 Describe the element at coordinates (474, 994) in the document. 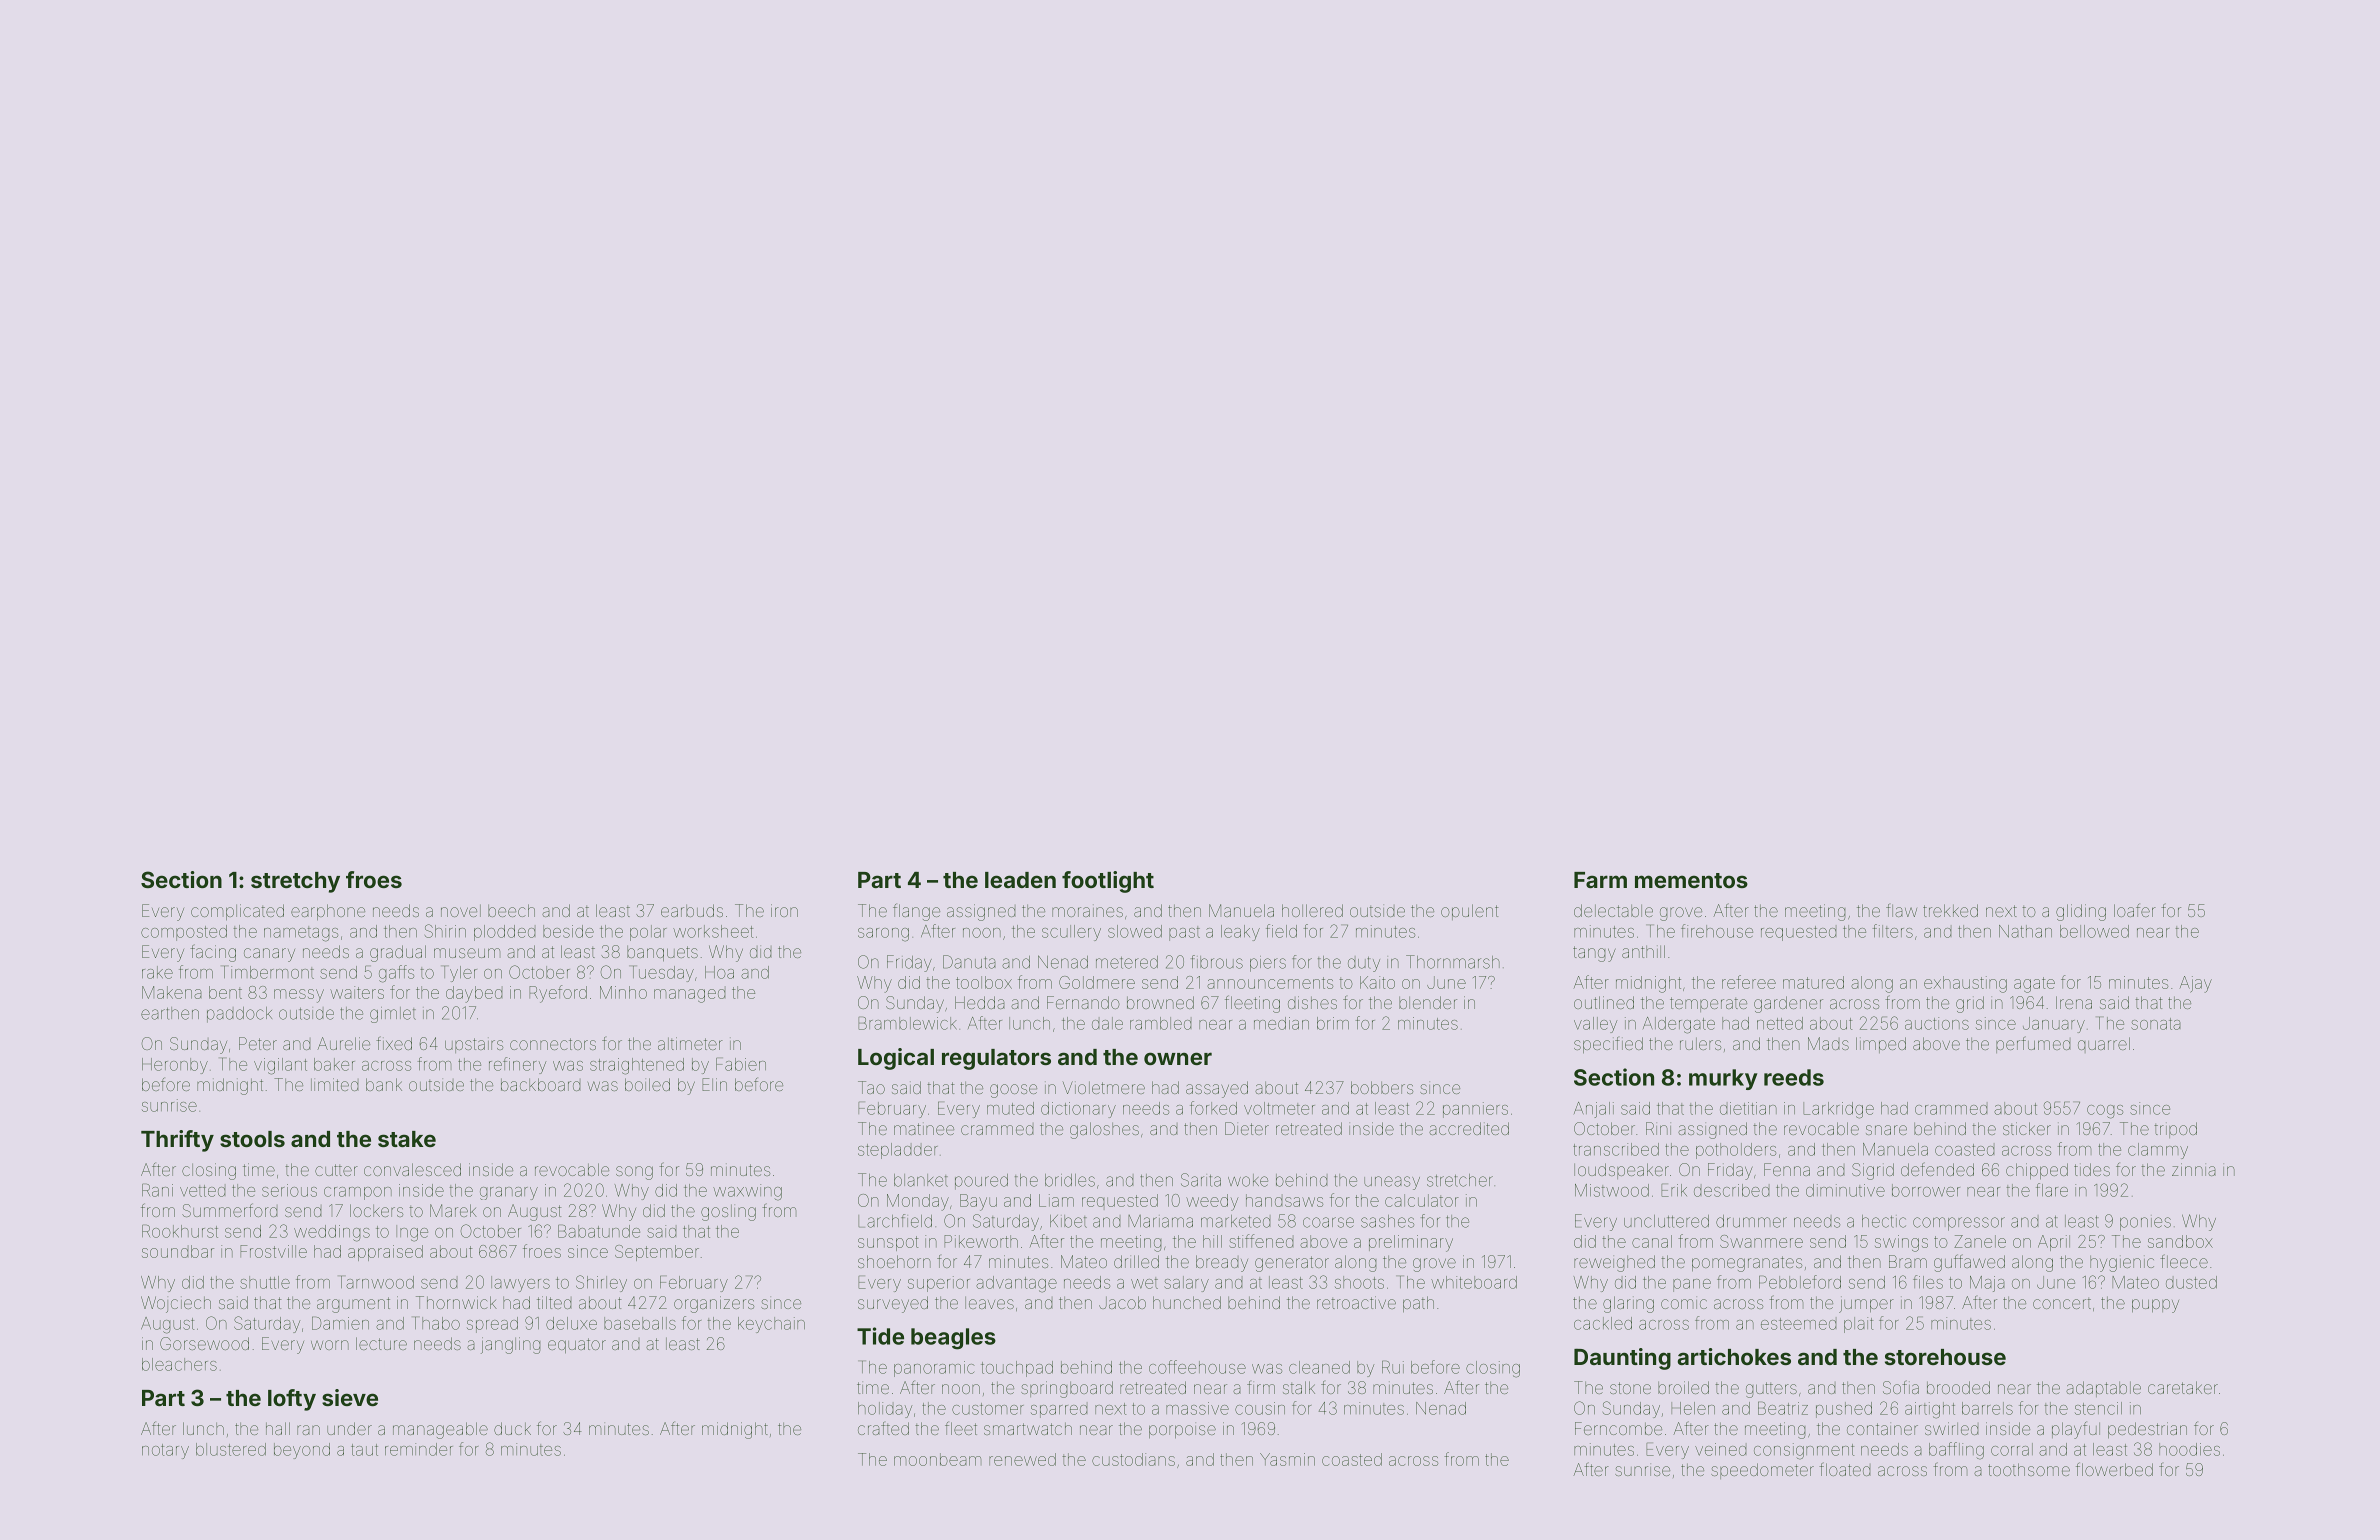

I see `daybed` at that location.
